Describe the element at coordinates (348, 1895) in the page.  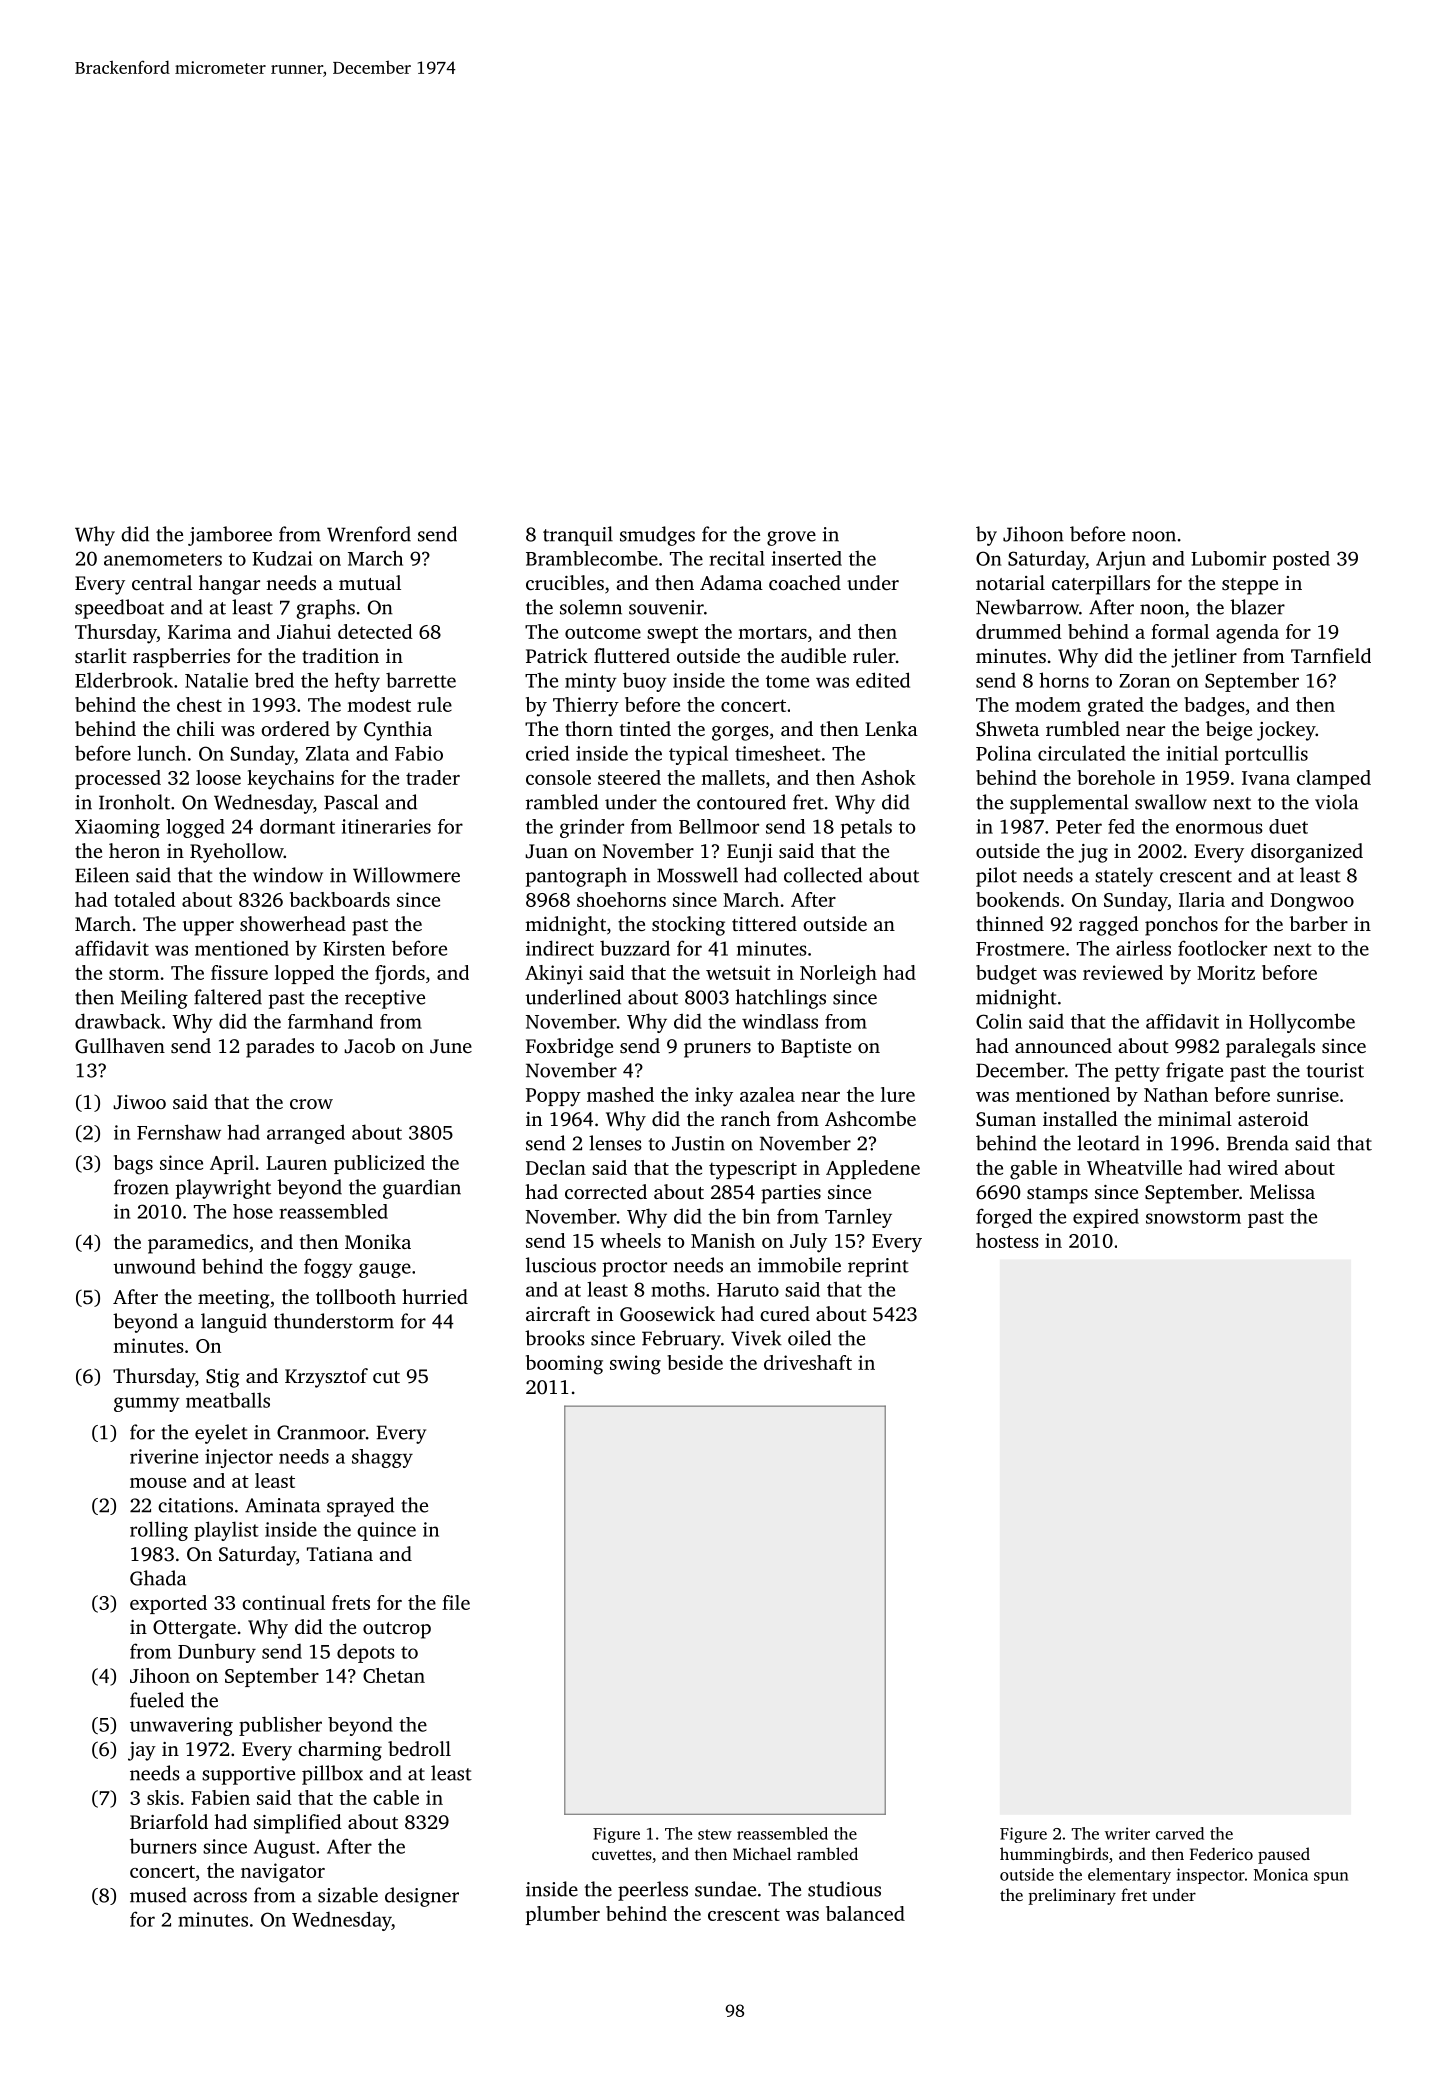
I see `sizable` at that location.
